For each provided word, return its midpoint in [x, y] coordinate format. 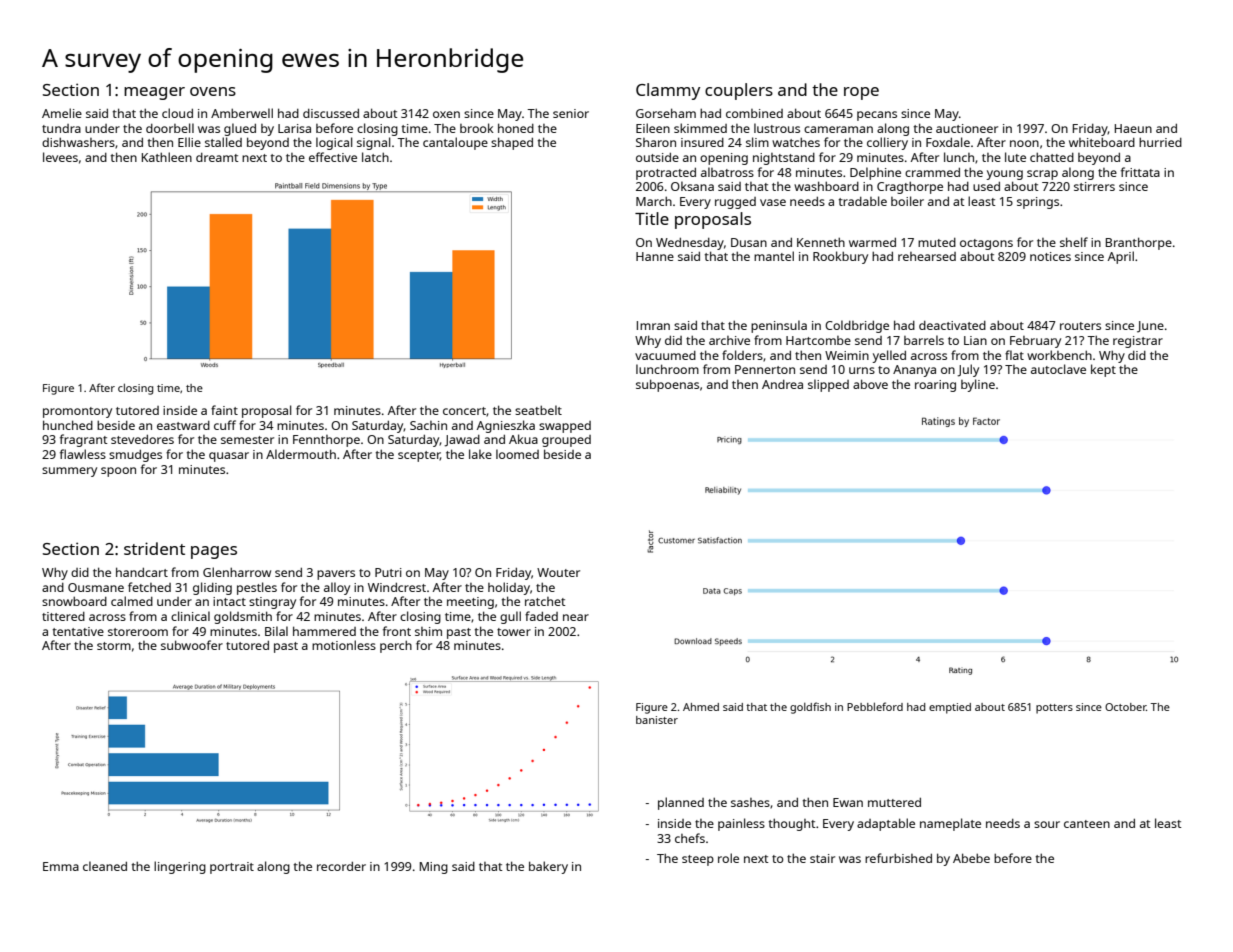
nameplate [950, 824]
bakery [548, 867]
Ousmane [96, 587]
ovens [213, 91]
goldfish [810, 708]
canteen [1087, 824]
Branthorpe [1139, 243]
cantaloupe [455, 143]
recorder [341, 866]
